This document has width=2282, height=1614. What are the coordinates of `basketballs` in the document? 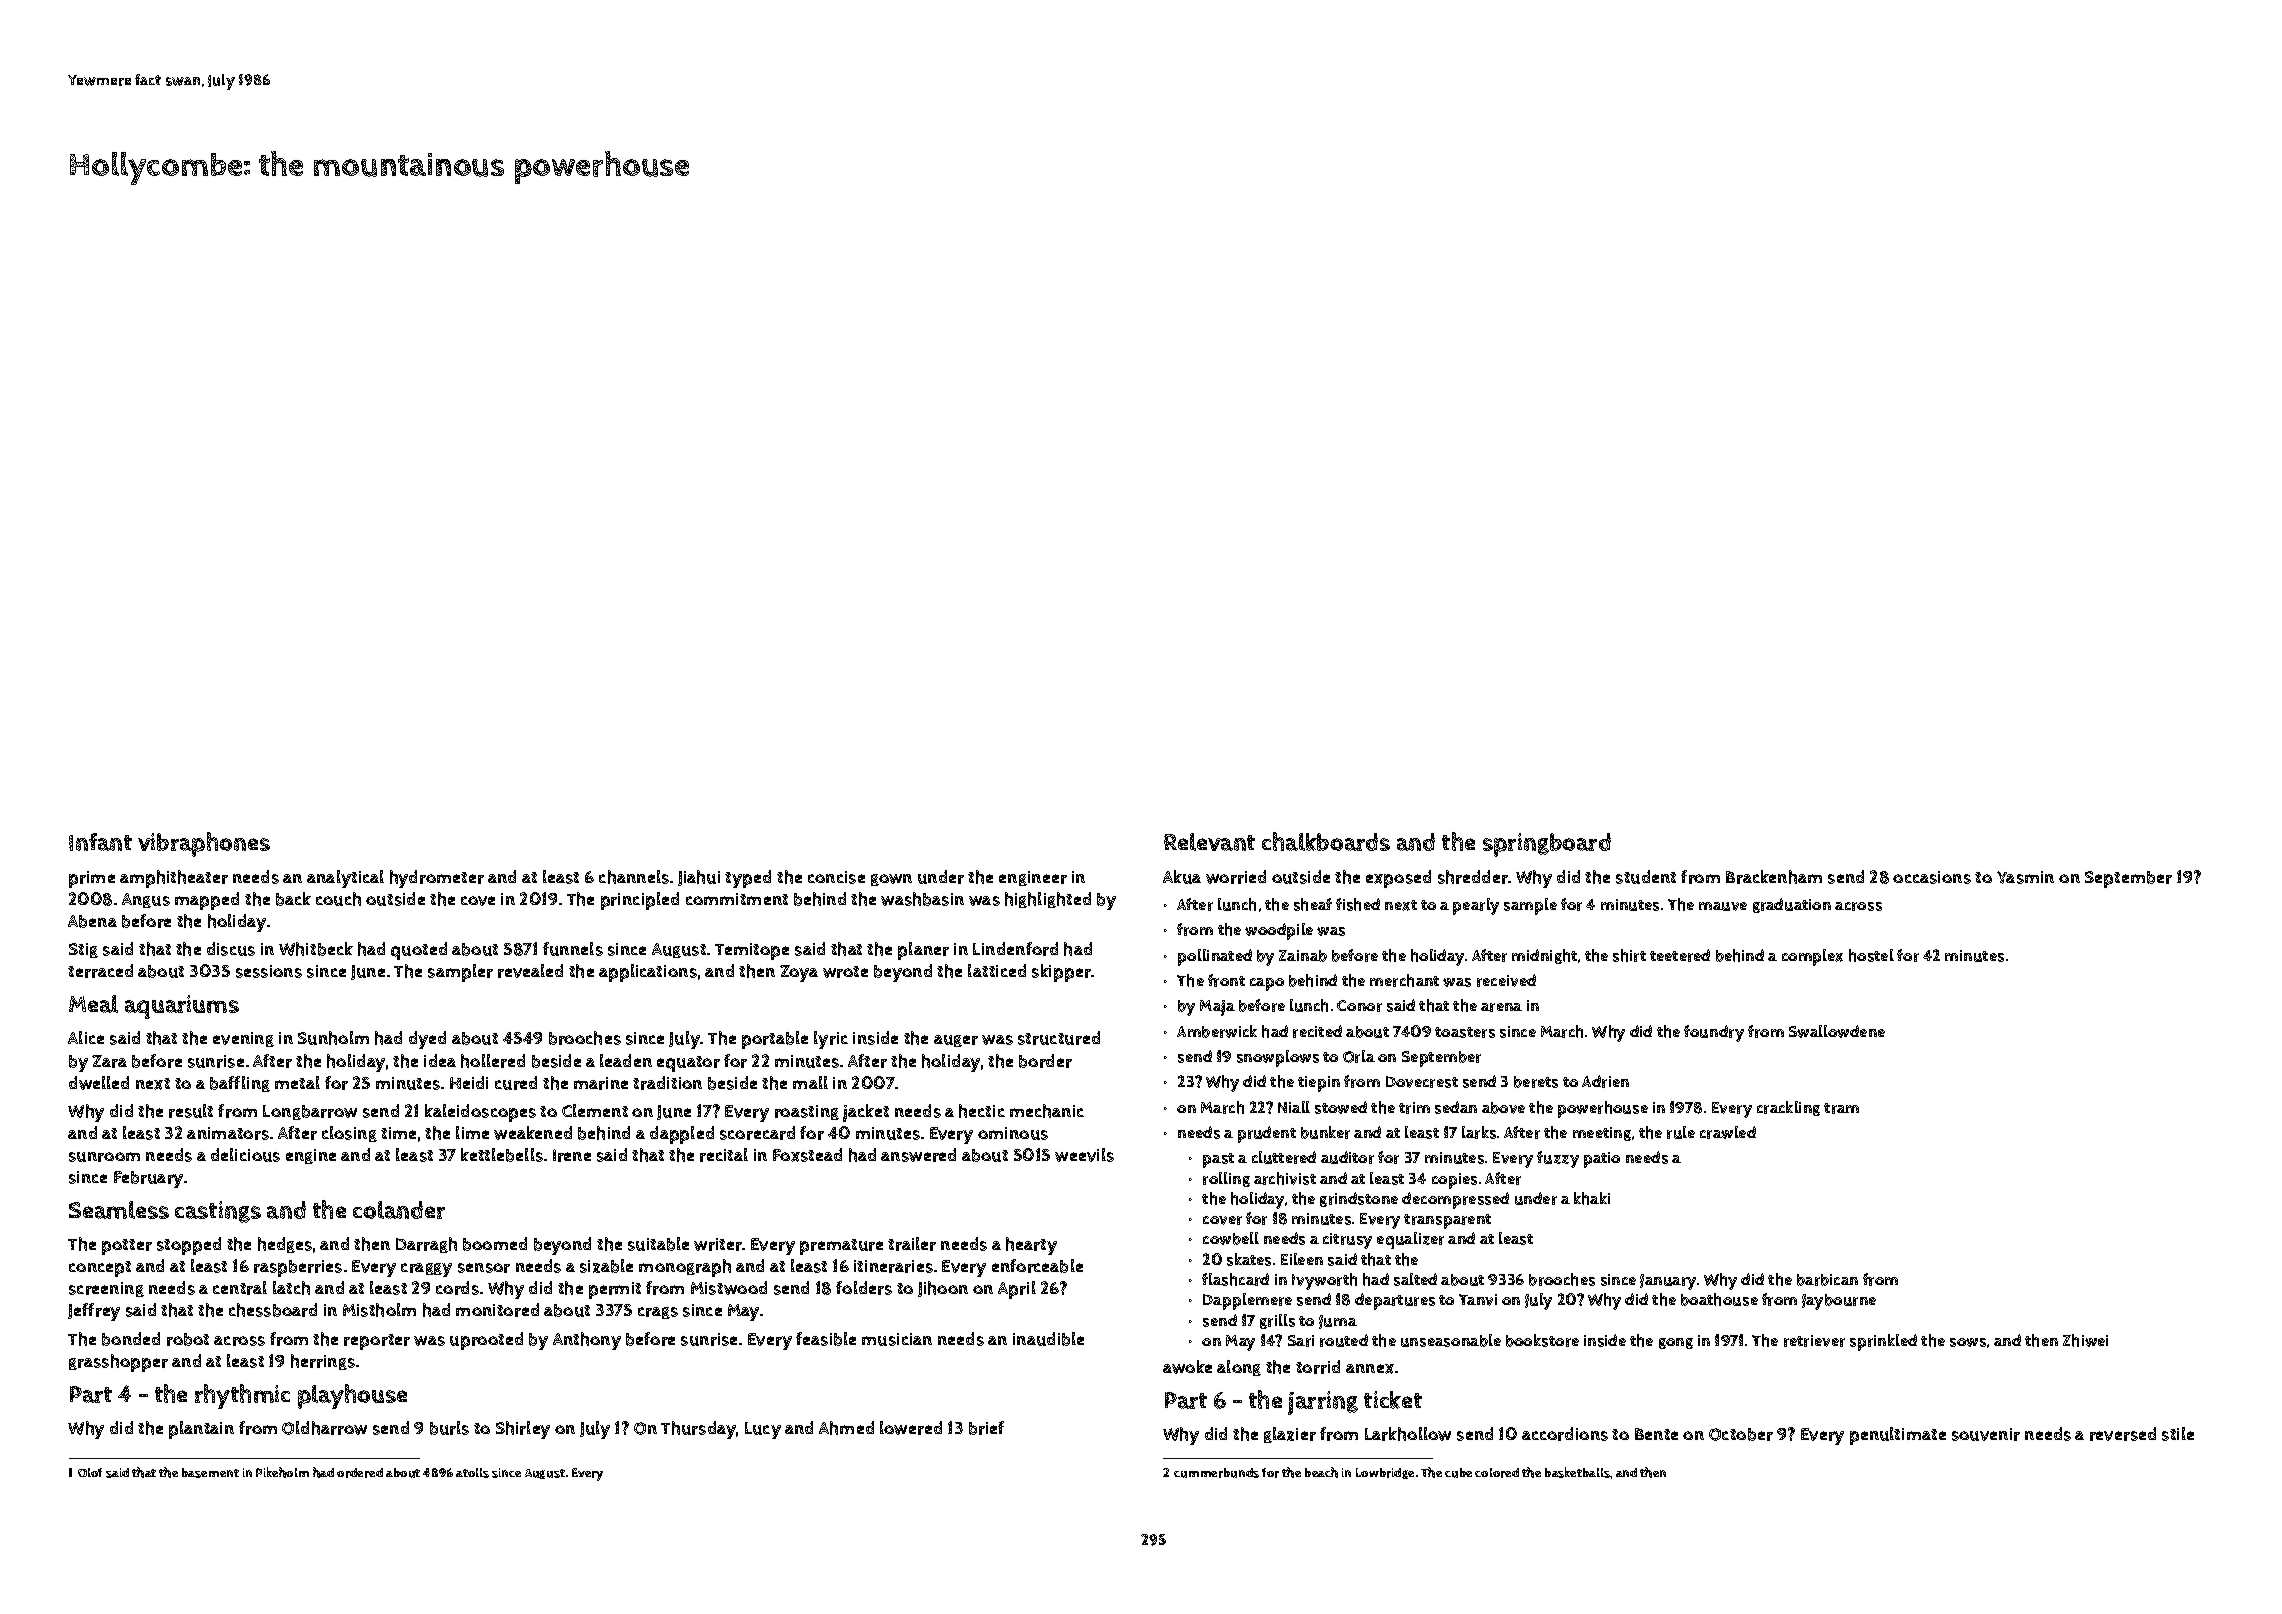 It's located at (1577, 1472).
